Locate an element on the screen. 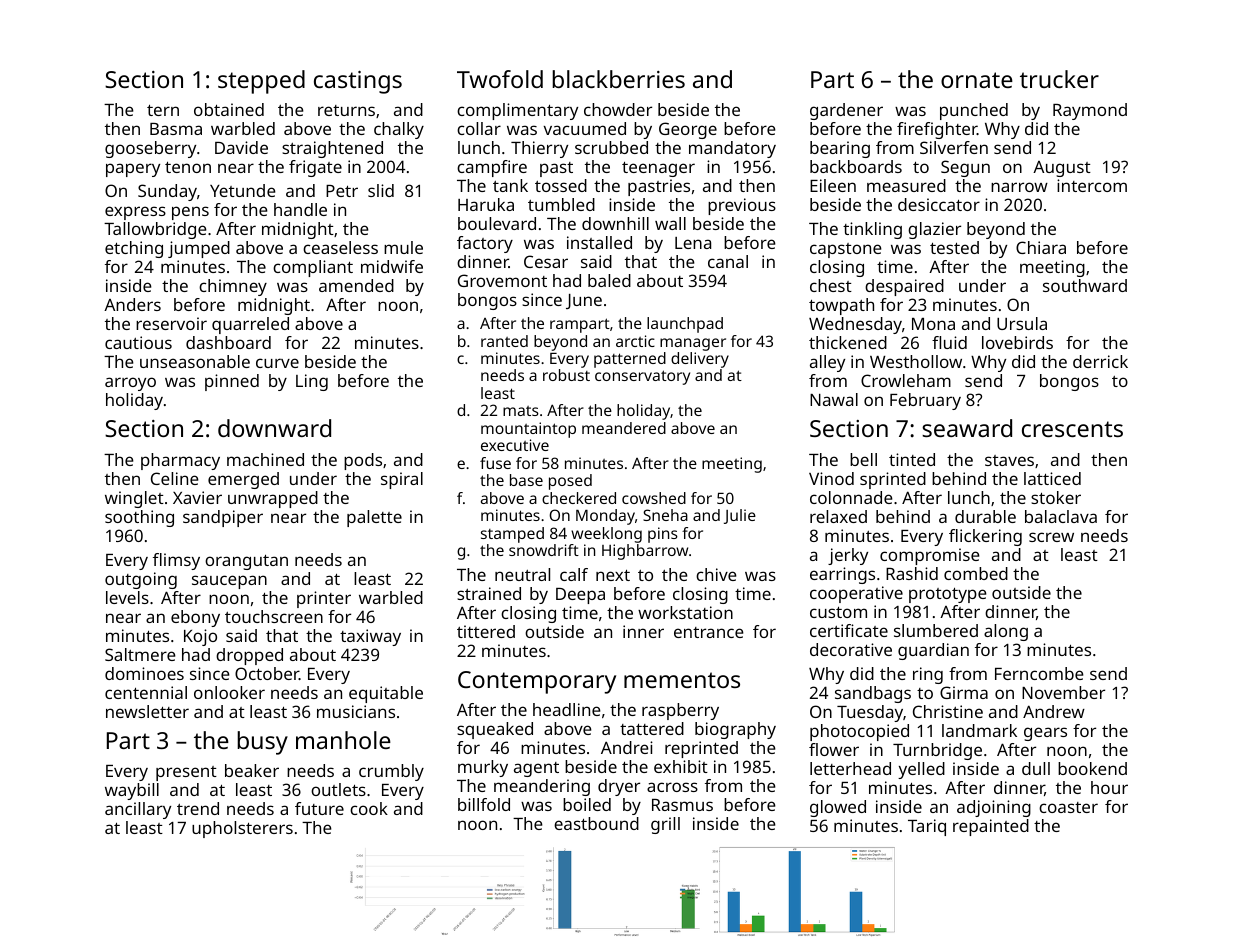  wall is located at coordinates (670, 223).
